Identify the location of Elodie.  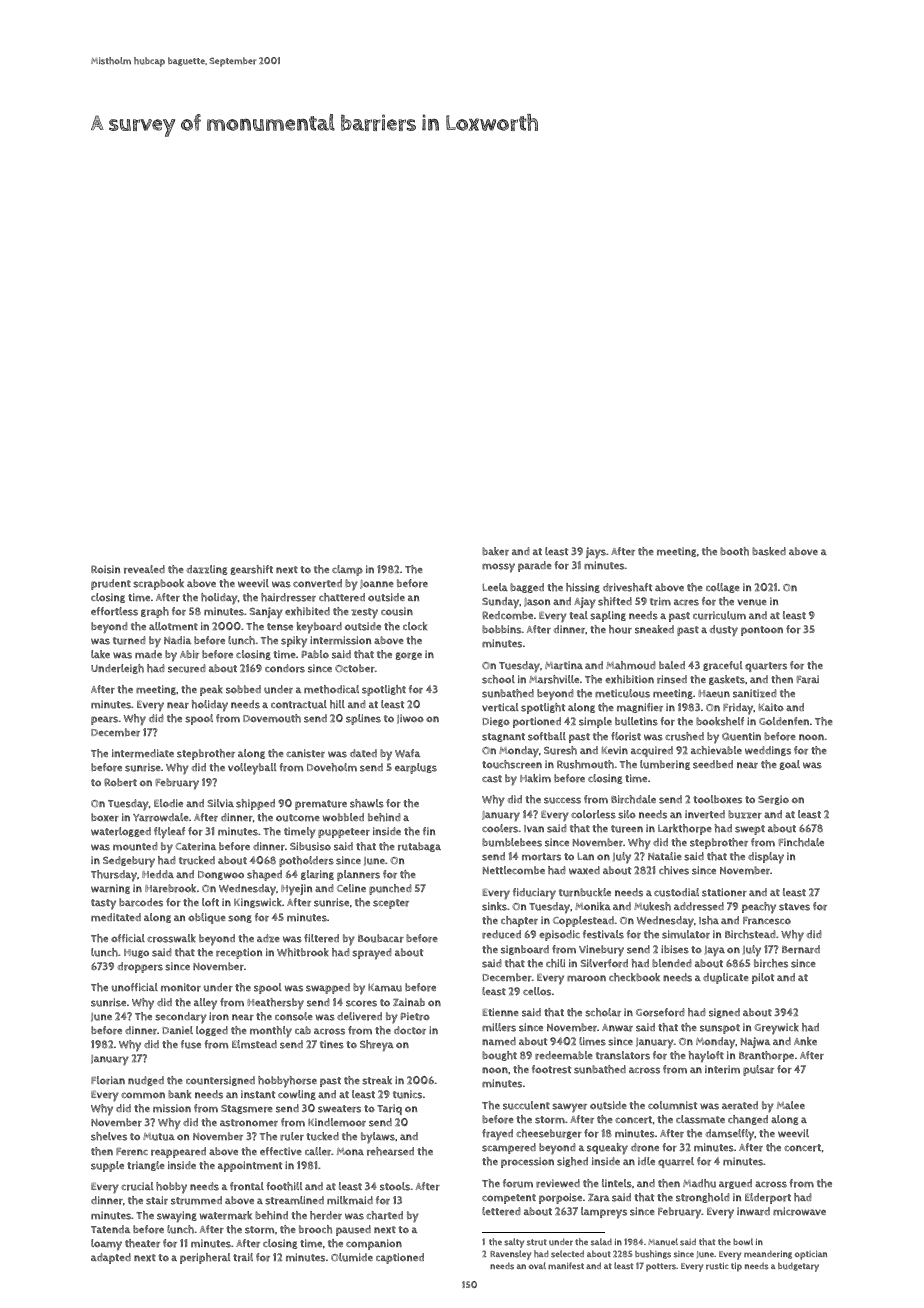
(168, 803).
